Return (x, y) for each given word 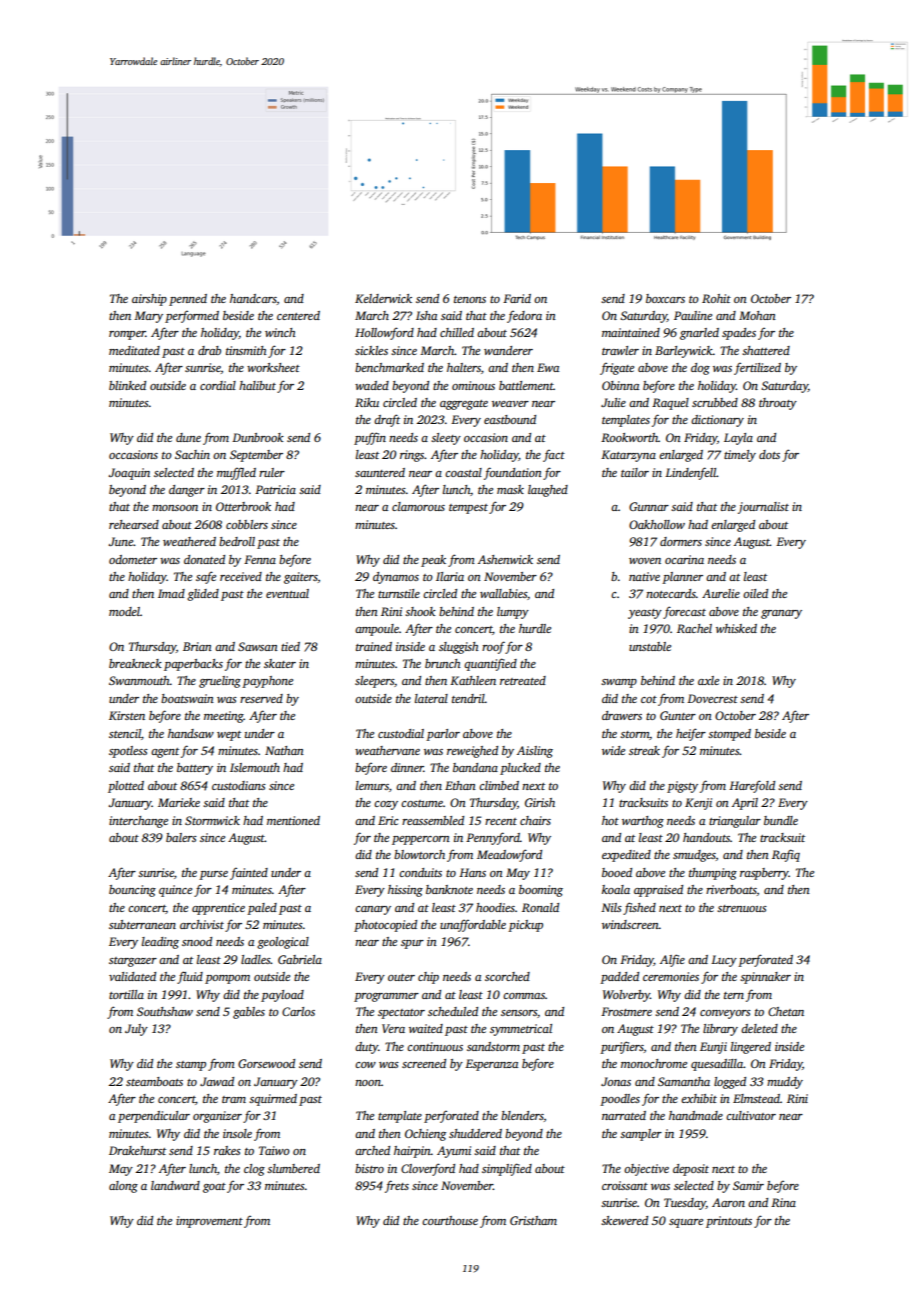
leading (160, 943)
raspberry (764, 874)
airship (149, 300)
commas (524, 996)
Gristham (533, 1220)
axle (708, 680)
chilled (457, 332)
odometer (133, 559)
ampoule (377, 630)
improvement (209, 1222)
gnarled (699, 334)
